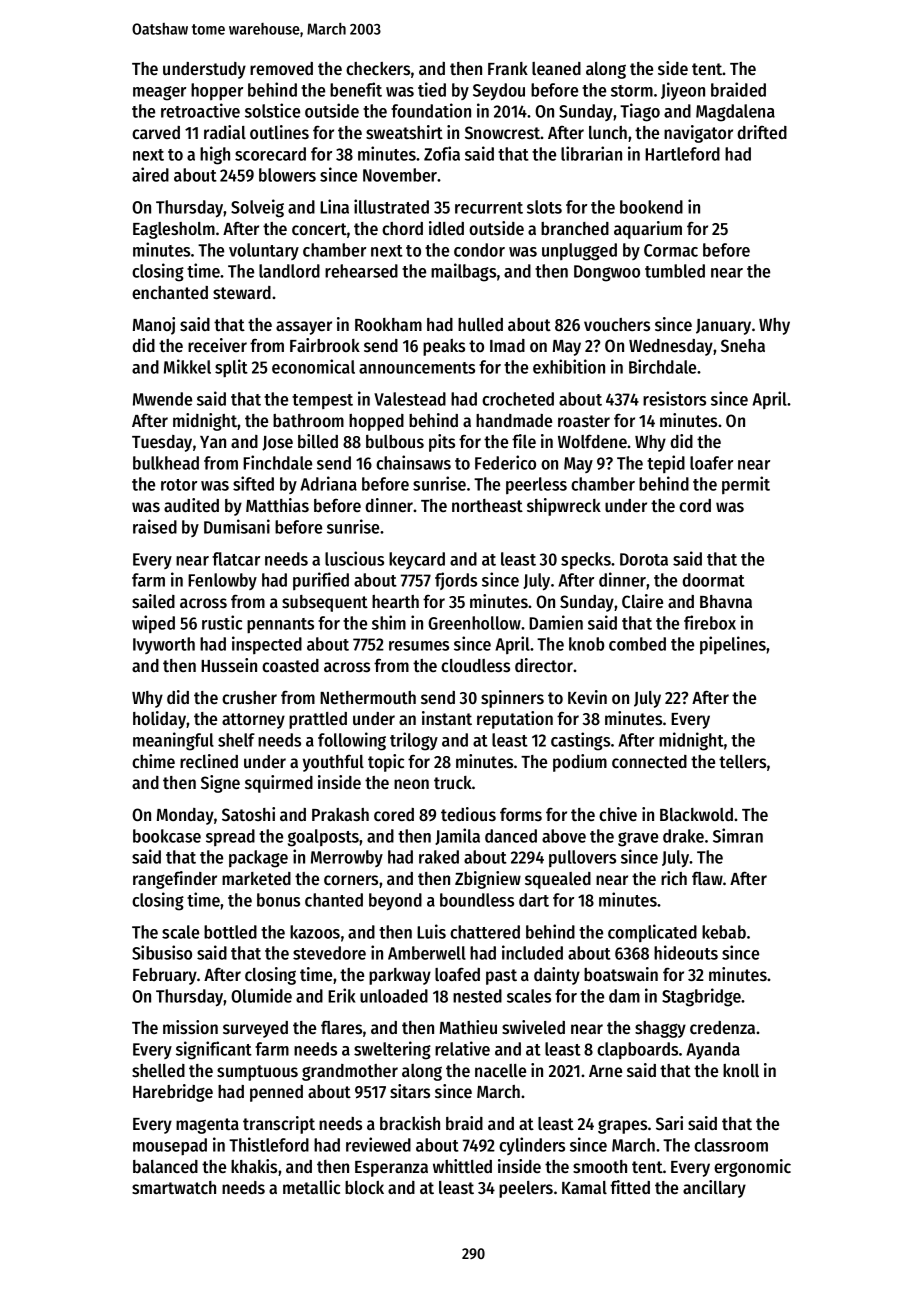 The image size is (924, 1314). Describe the element at coordinates (279, 132) in the page. I see `outlines` at that location.
